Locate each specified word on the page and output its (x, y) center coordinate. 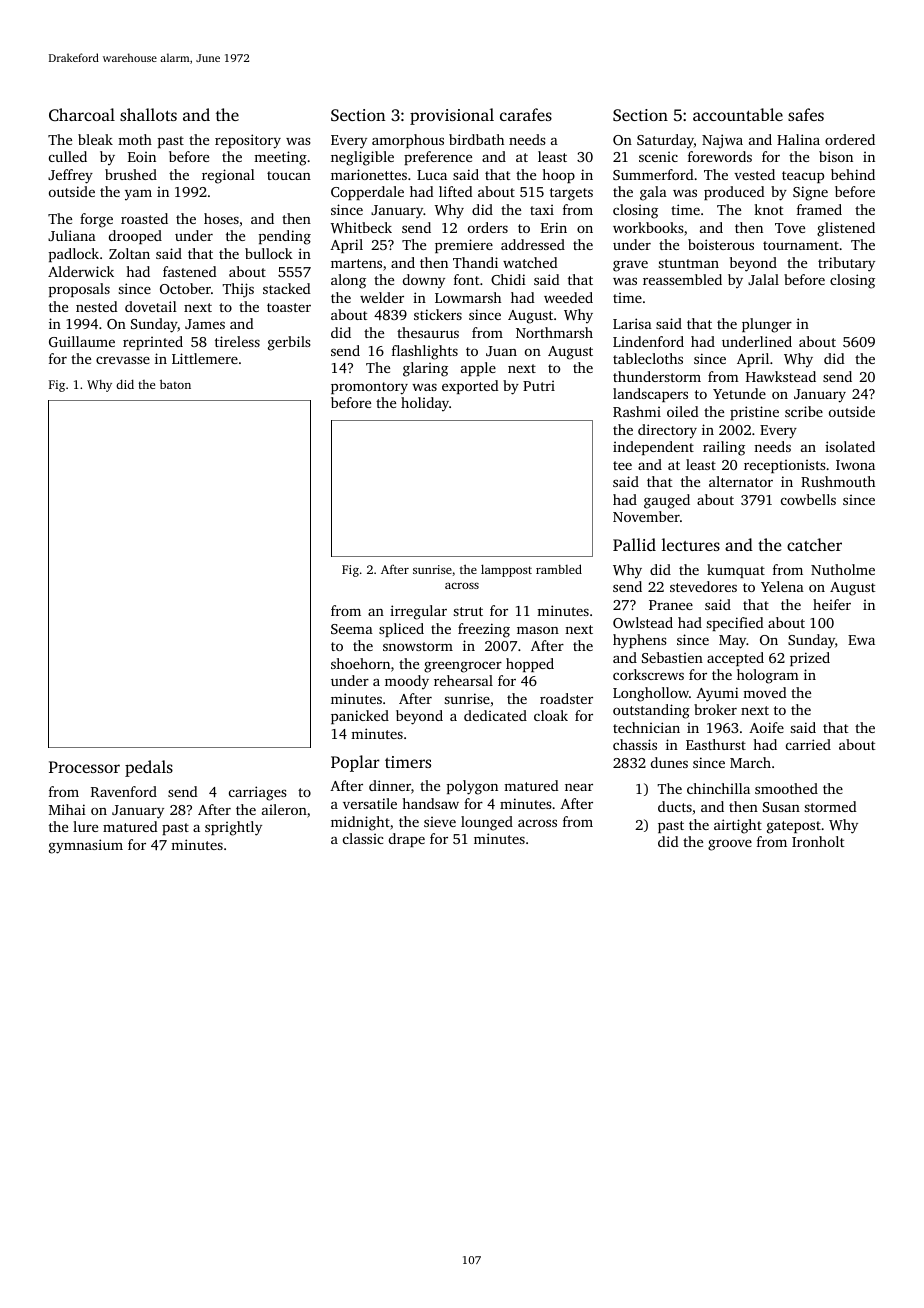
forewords (720, 156)
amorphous (408, 141)
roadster (566, 698)
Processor (84, 767)
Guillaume (82, 341)
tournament (801, 245)
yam (138, 195)
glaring (425, 369)
